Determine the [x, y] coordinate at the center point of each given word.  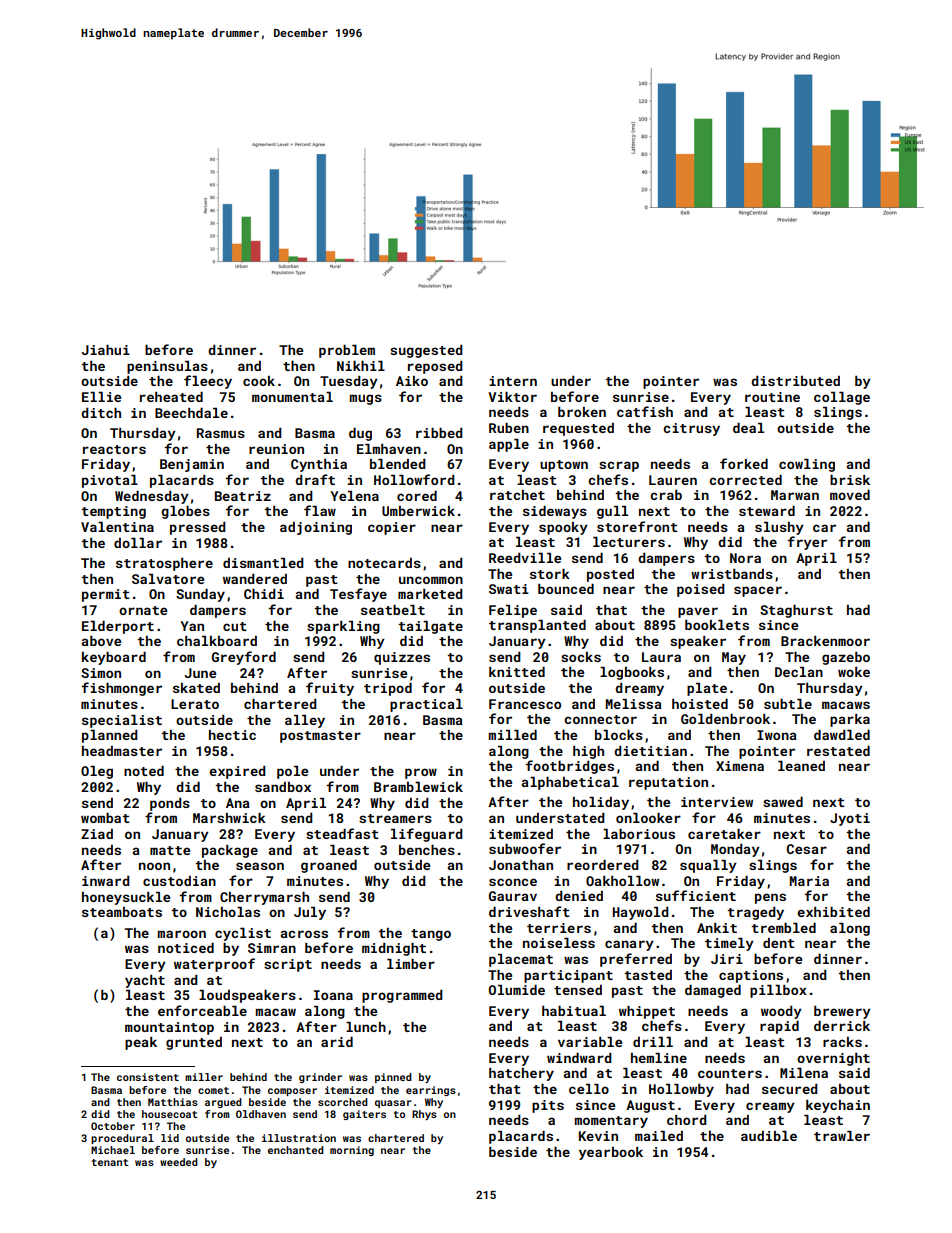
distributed [795, 381]
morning [352, 1151]
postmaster [320, 737]
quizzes [402, 658]
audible [769, 1136]
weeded [179, 1162]
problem [347, 351]
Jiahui [105, 350]
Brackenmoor [825, 641]
